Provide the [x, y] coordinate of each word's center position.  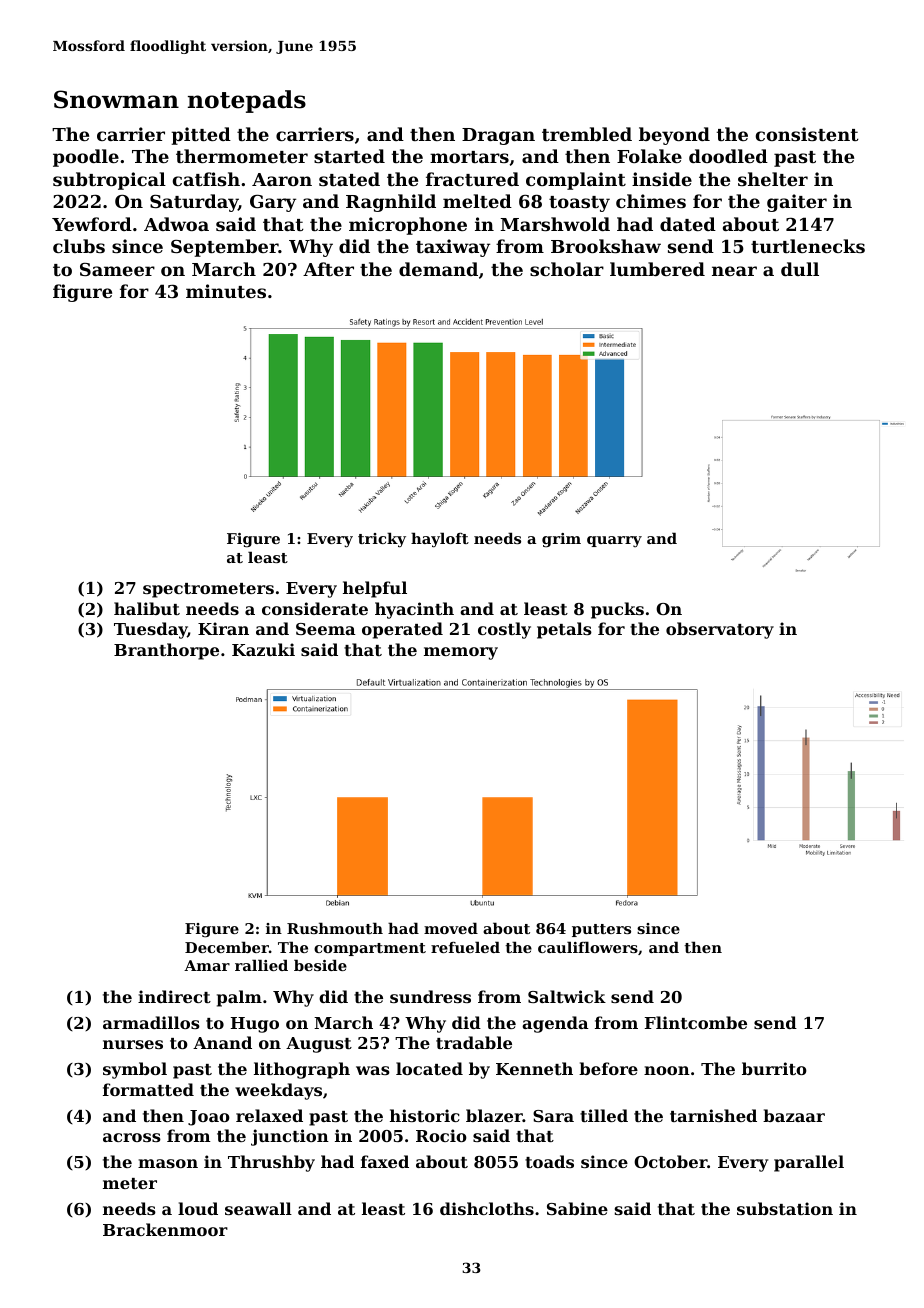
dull [800, 269]
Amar [207, 965]
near [734, 271]
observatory [720, 630]
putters [601, 930]
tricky [382, 540]
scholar [567, 269]
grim [561, 540]
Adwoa [176, 224]
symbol [135, 1070]
